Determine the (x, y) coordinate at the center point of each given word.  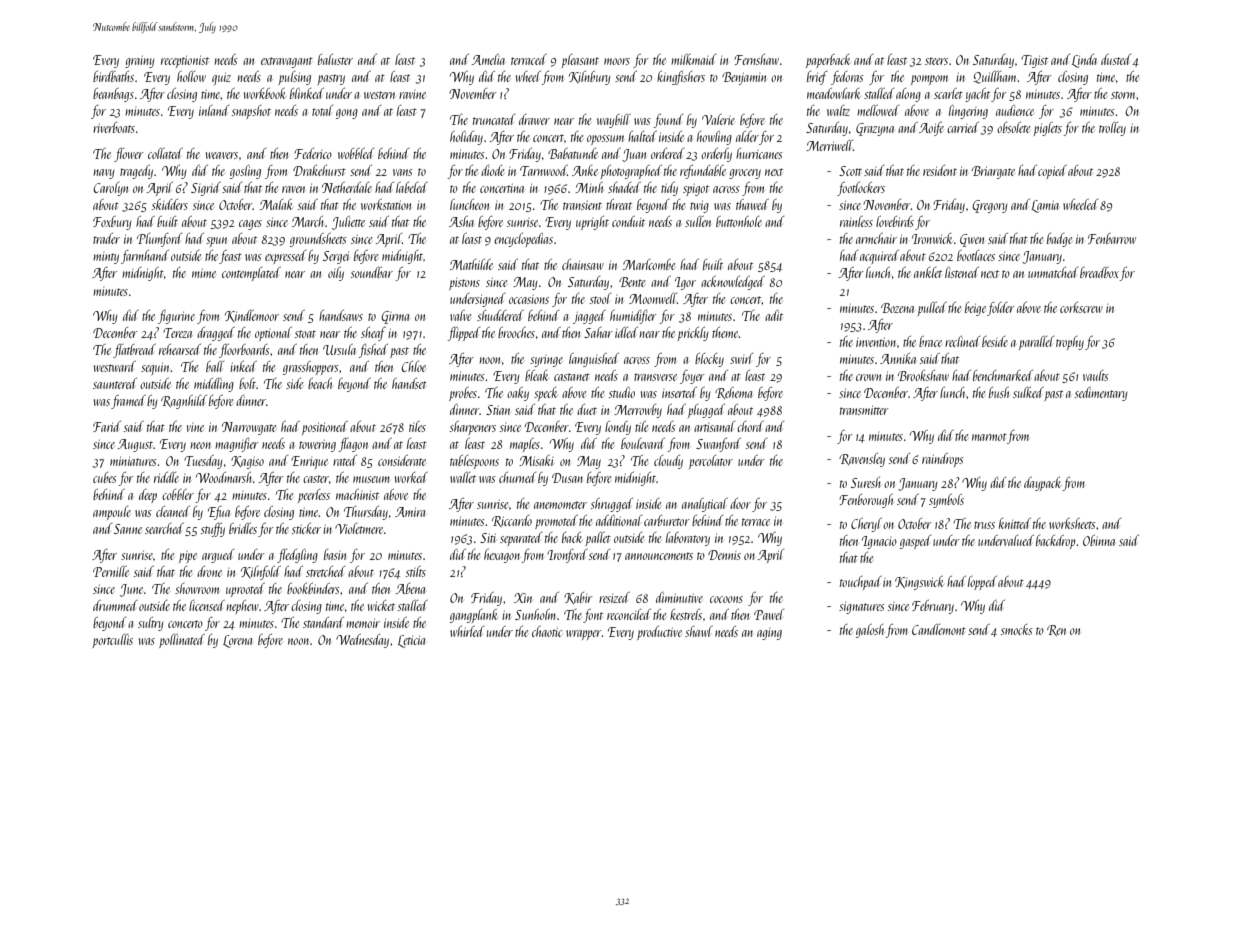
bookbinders (313, 588)
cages (250, 225)
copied (1052, 172)
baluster (335, 59)
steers (936, 61)
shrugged (612, 505)
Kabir (578, 598)
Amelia (488, 59)
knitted (1015, 523)
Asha (461, 221)
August (135, 445)
